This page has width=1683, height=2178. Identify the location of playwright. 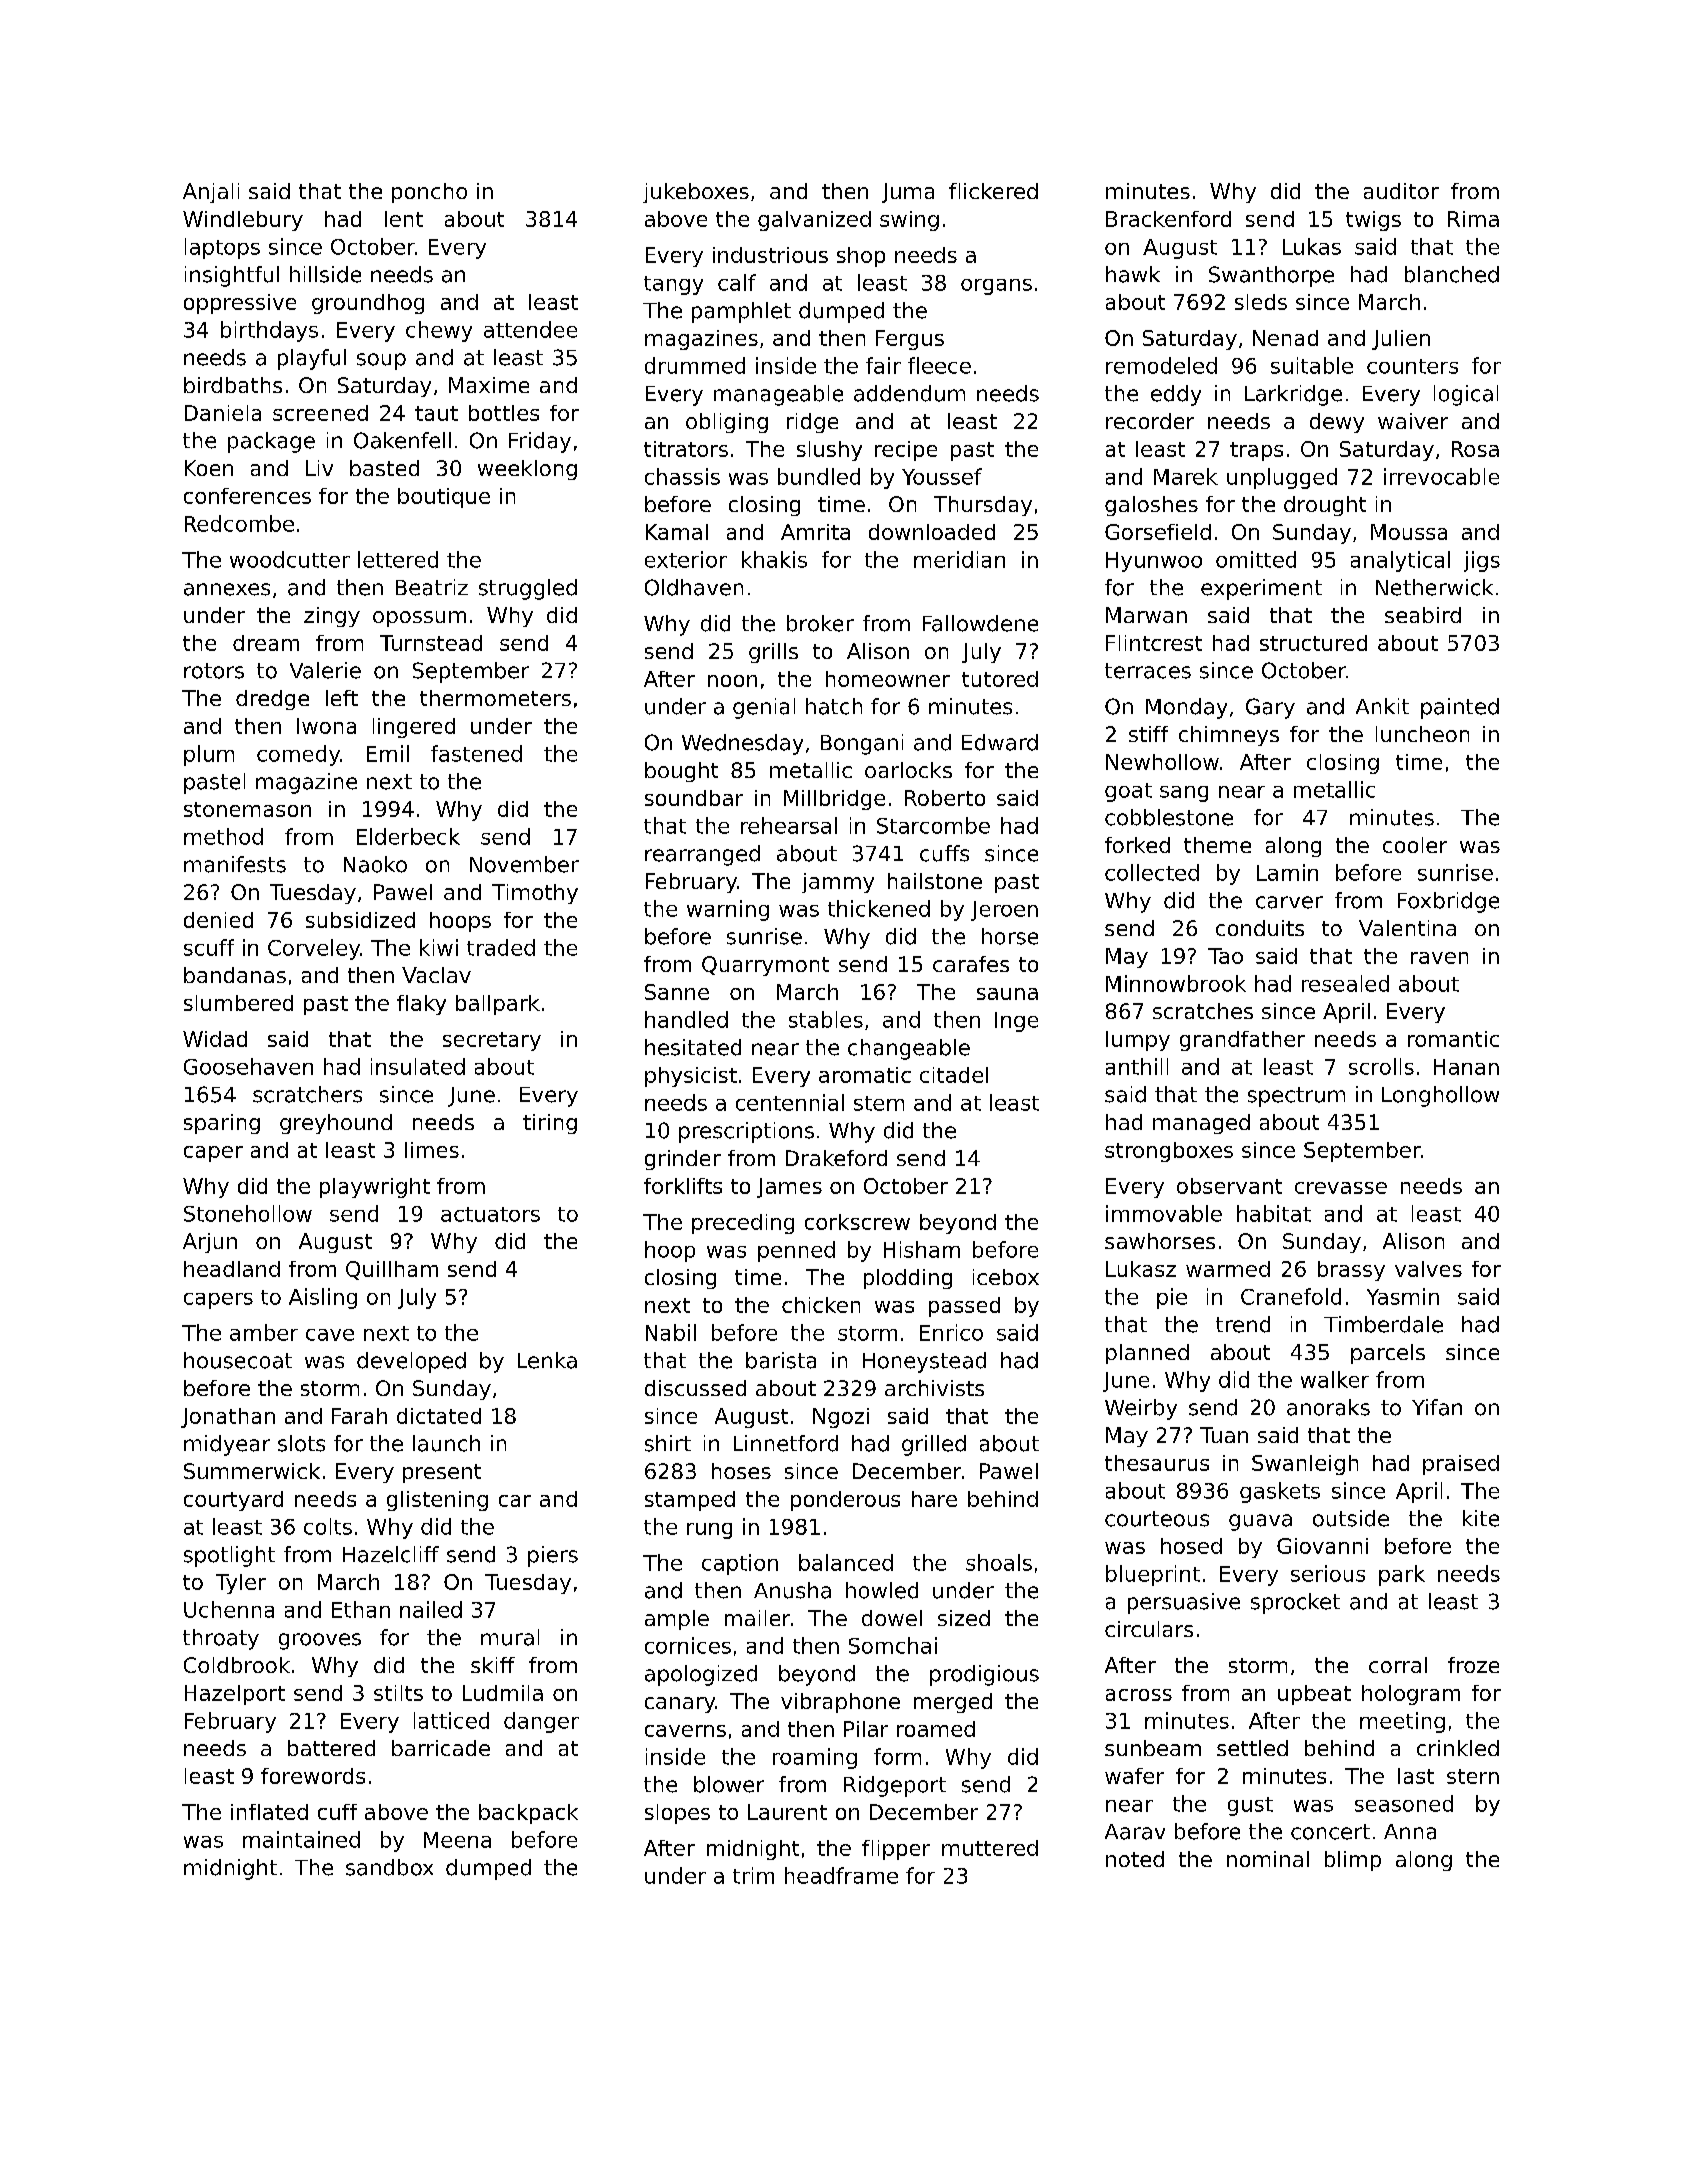
(375, 1188).
